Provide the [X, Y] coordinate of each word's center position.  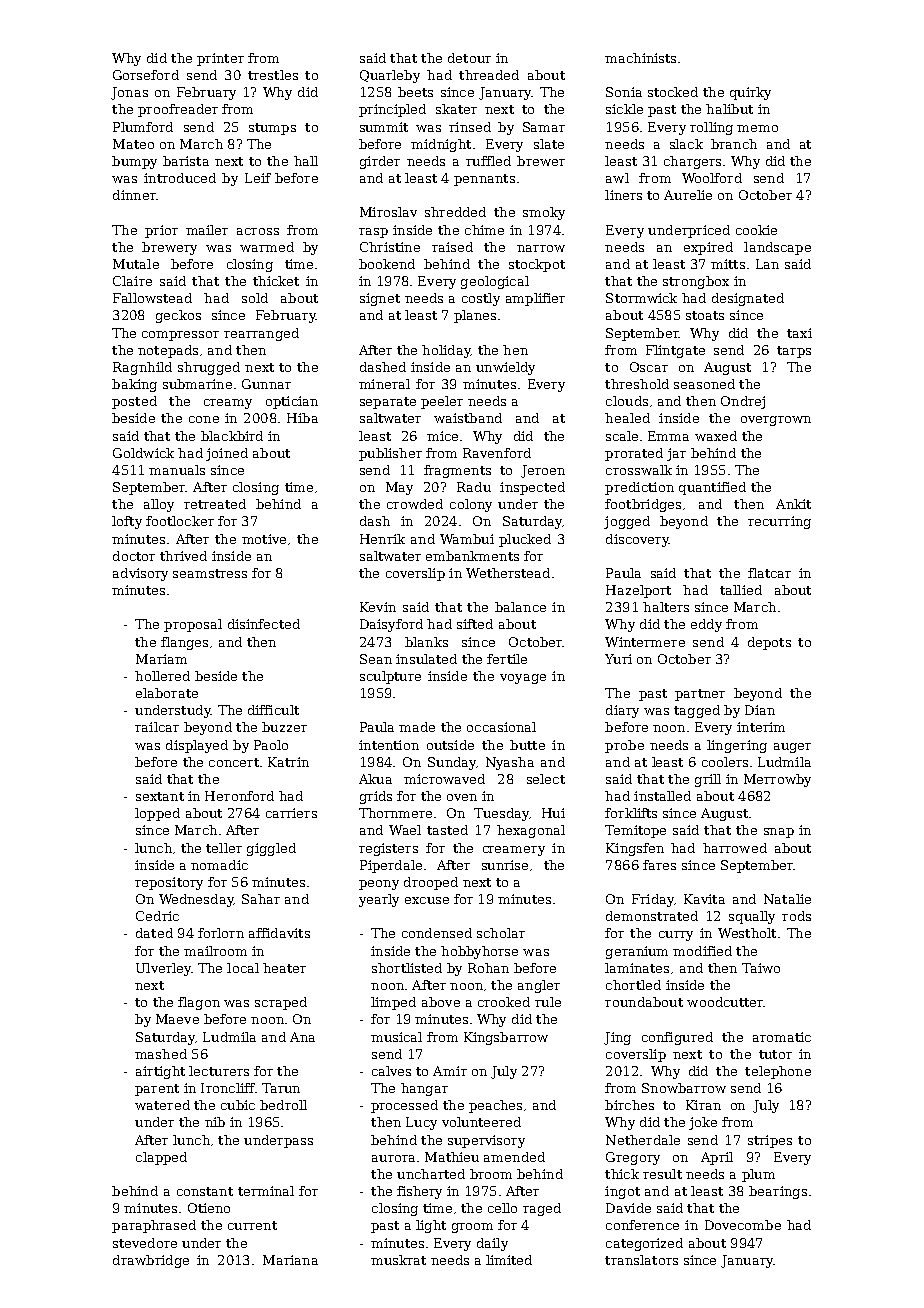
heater [284, 968]
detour [469, 58]
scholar [501, 933]
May [399, 488]
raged [542, 1209]
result [662, 1174]
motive [264, 539]
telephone [778, 1072]
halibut [729, 109]
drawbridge [151, 1261]
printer [220, 59]
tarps [794, 352]
